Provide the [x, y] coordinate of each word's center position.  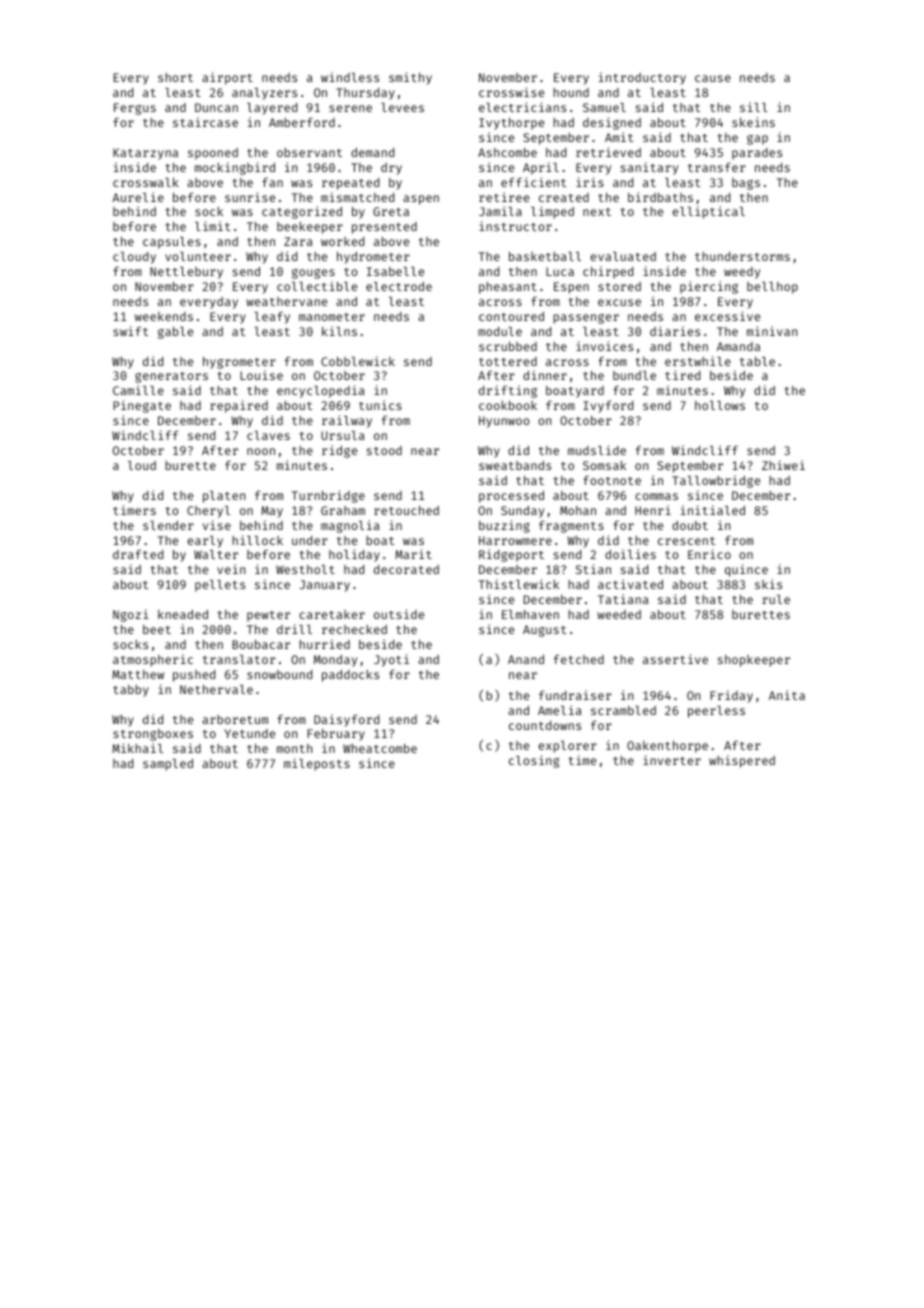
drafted [138, 554]
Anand [526, 659]
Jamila [500, 211]
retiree [504, 197]
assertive [675, 659]
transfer [717, 167]
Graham [343, 510]
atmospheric [153, 660]
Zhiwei [783, 465]
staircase [205, 122]
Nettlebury [186, 273]
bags [746, 184]
